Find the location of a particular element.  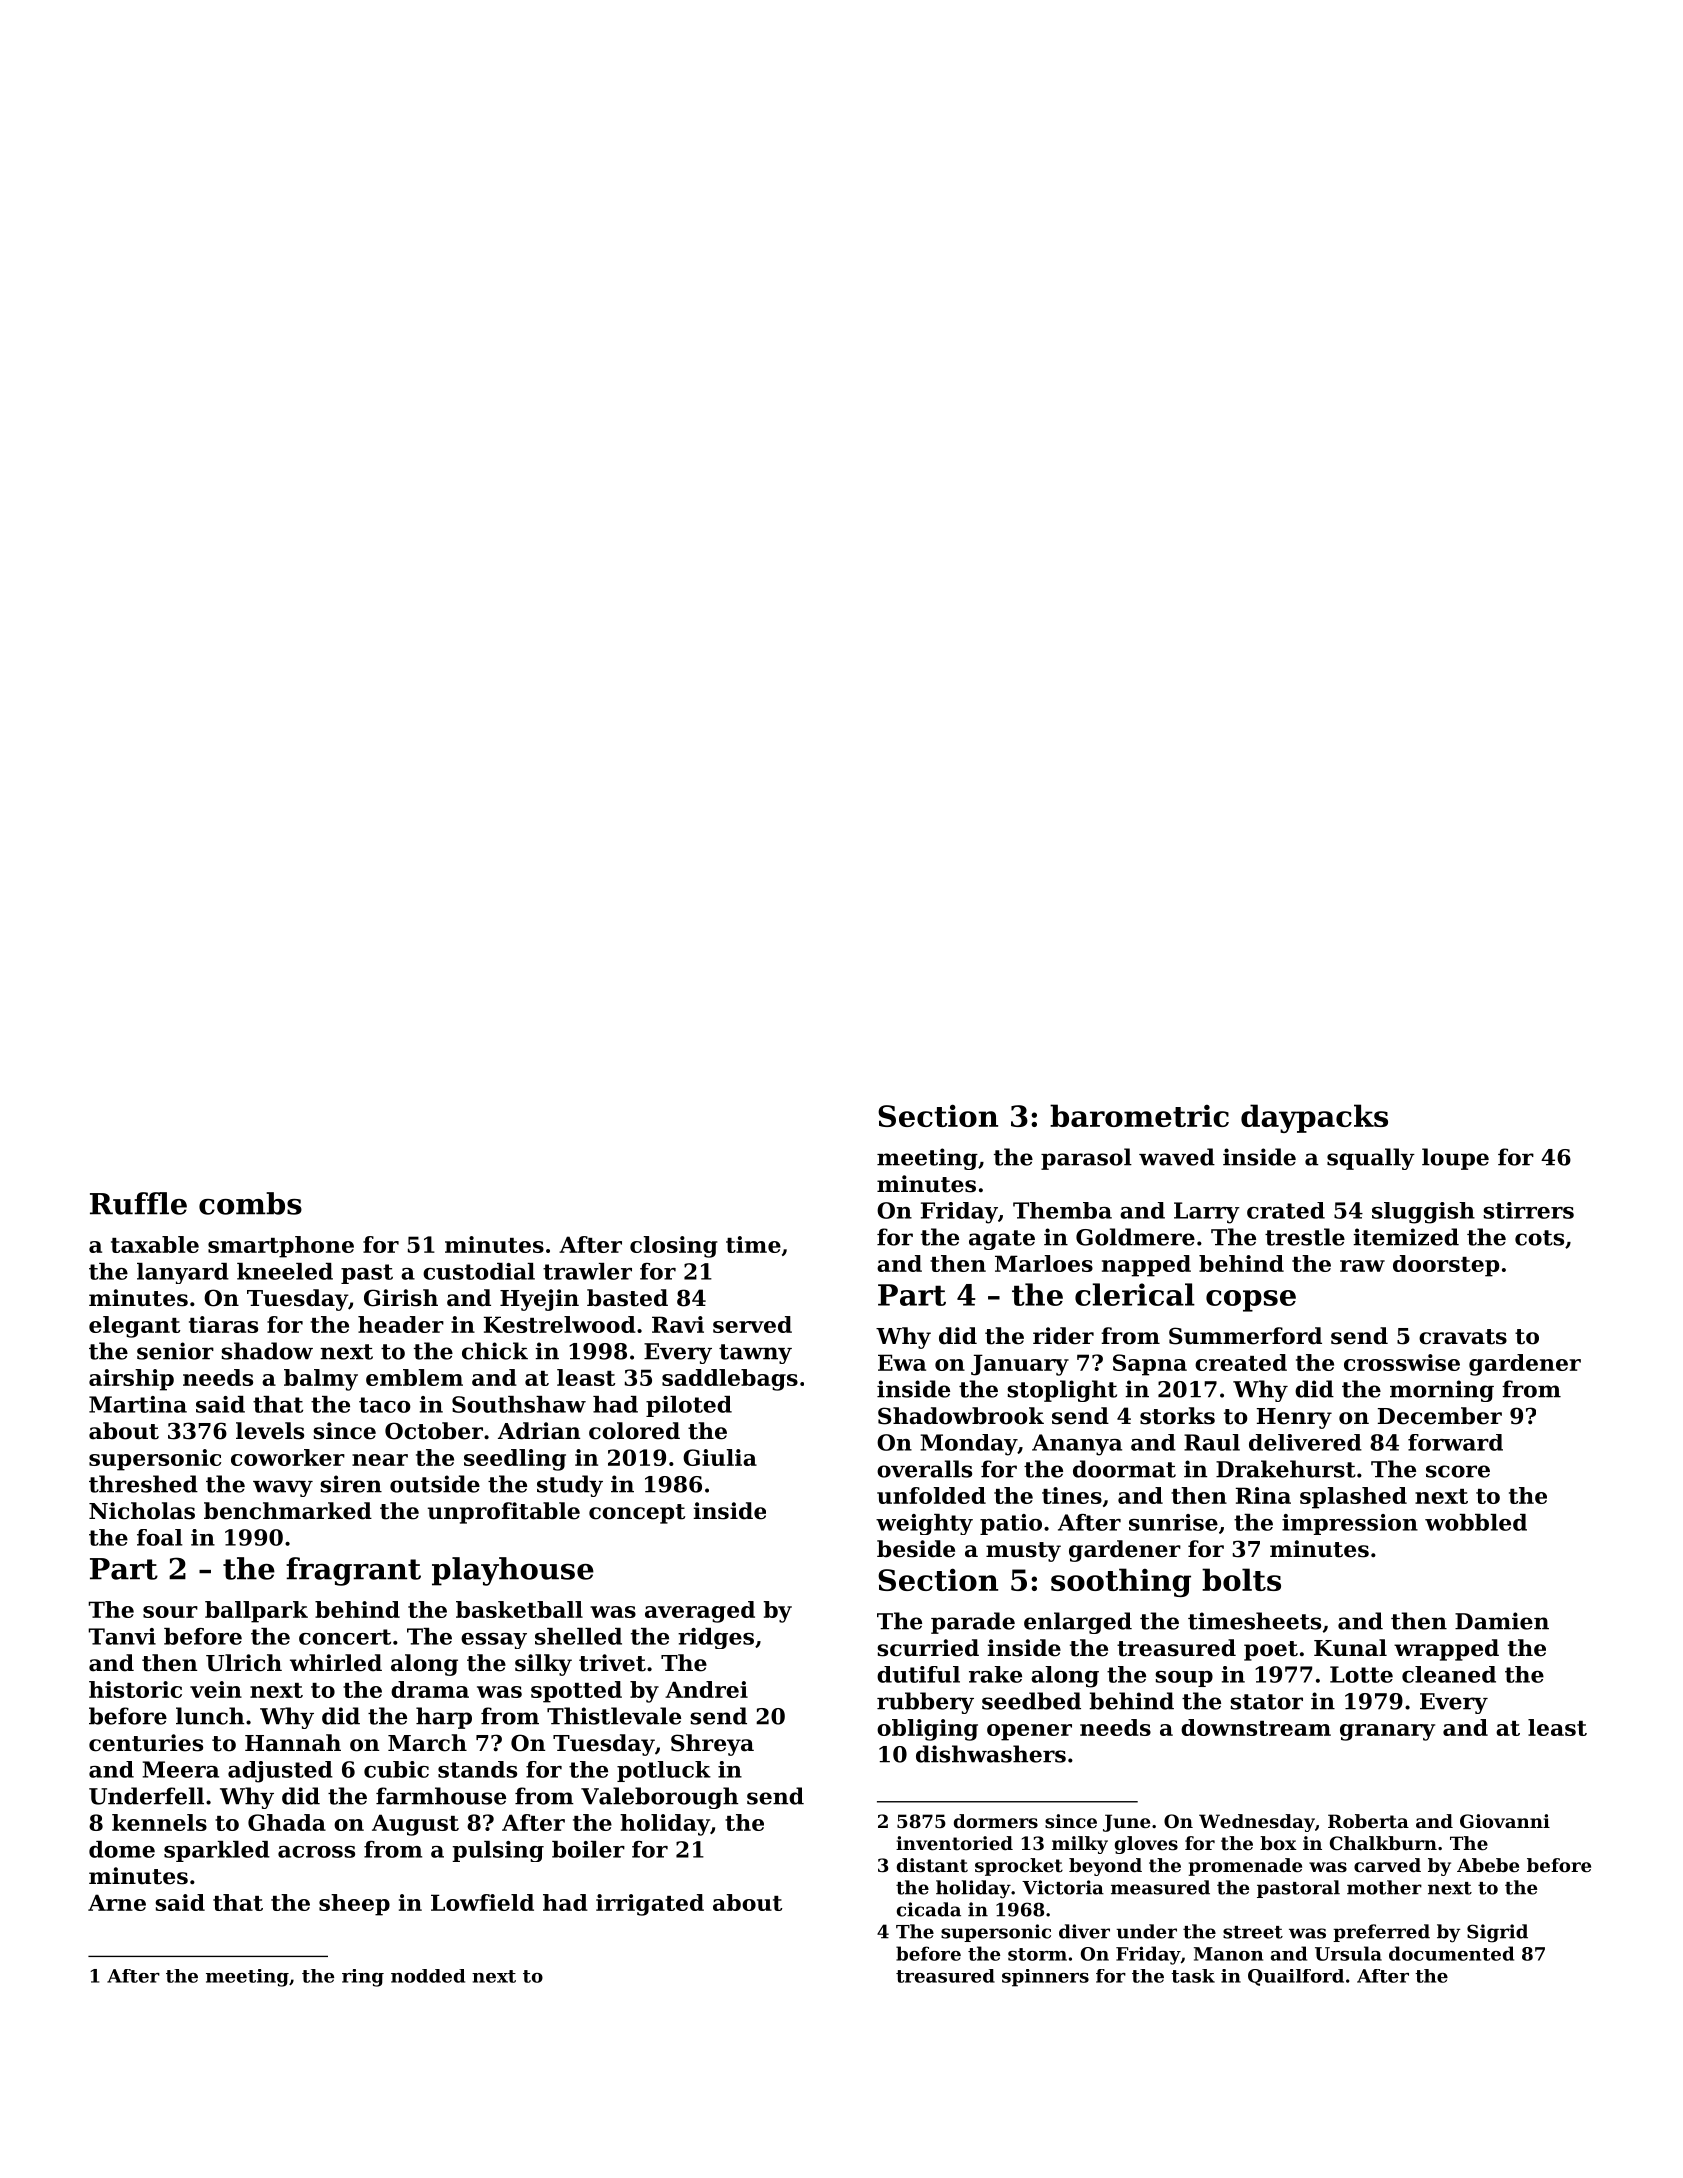

bolts is located at coordinates (1241, 1579).
